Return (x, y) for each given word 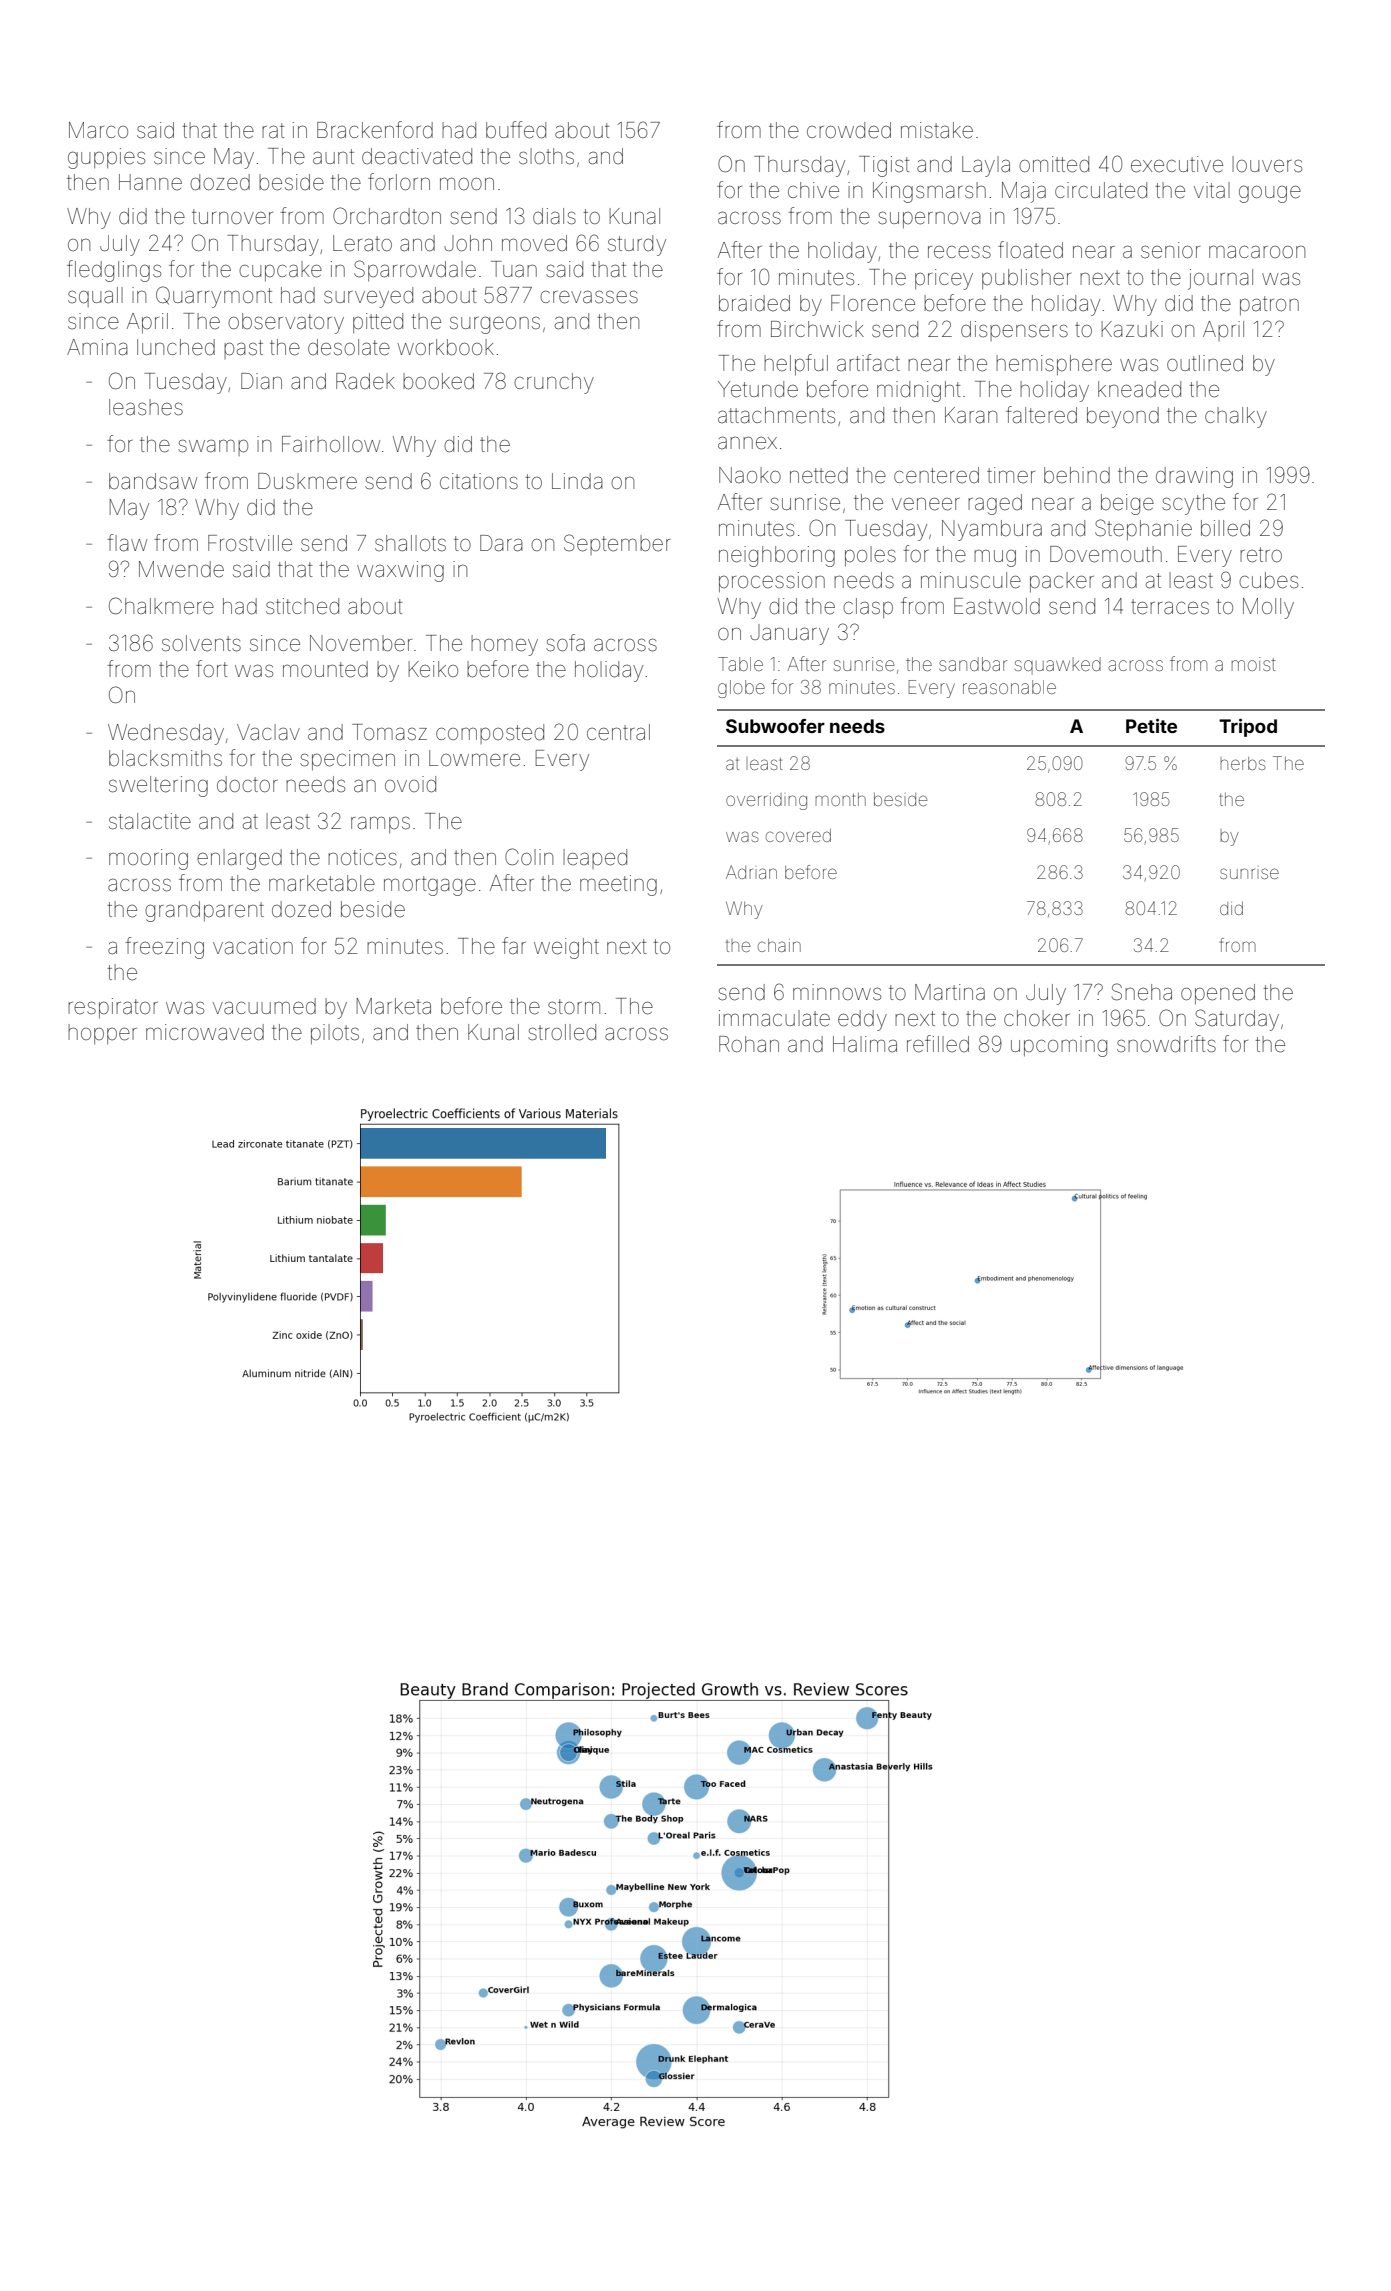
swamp (213, 447)
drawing (1194, 477)
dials (554, 216)
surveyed (368, 297)
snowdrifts (1166, 1044)
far (514, 945)
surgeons (495, 325)
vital (1212, 190)
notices (362, 857)
